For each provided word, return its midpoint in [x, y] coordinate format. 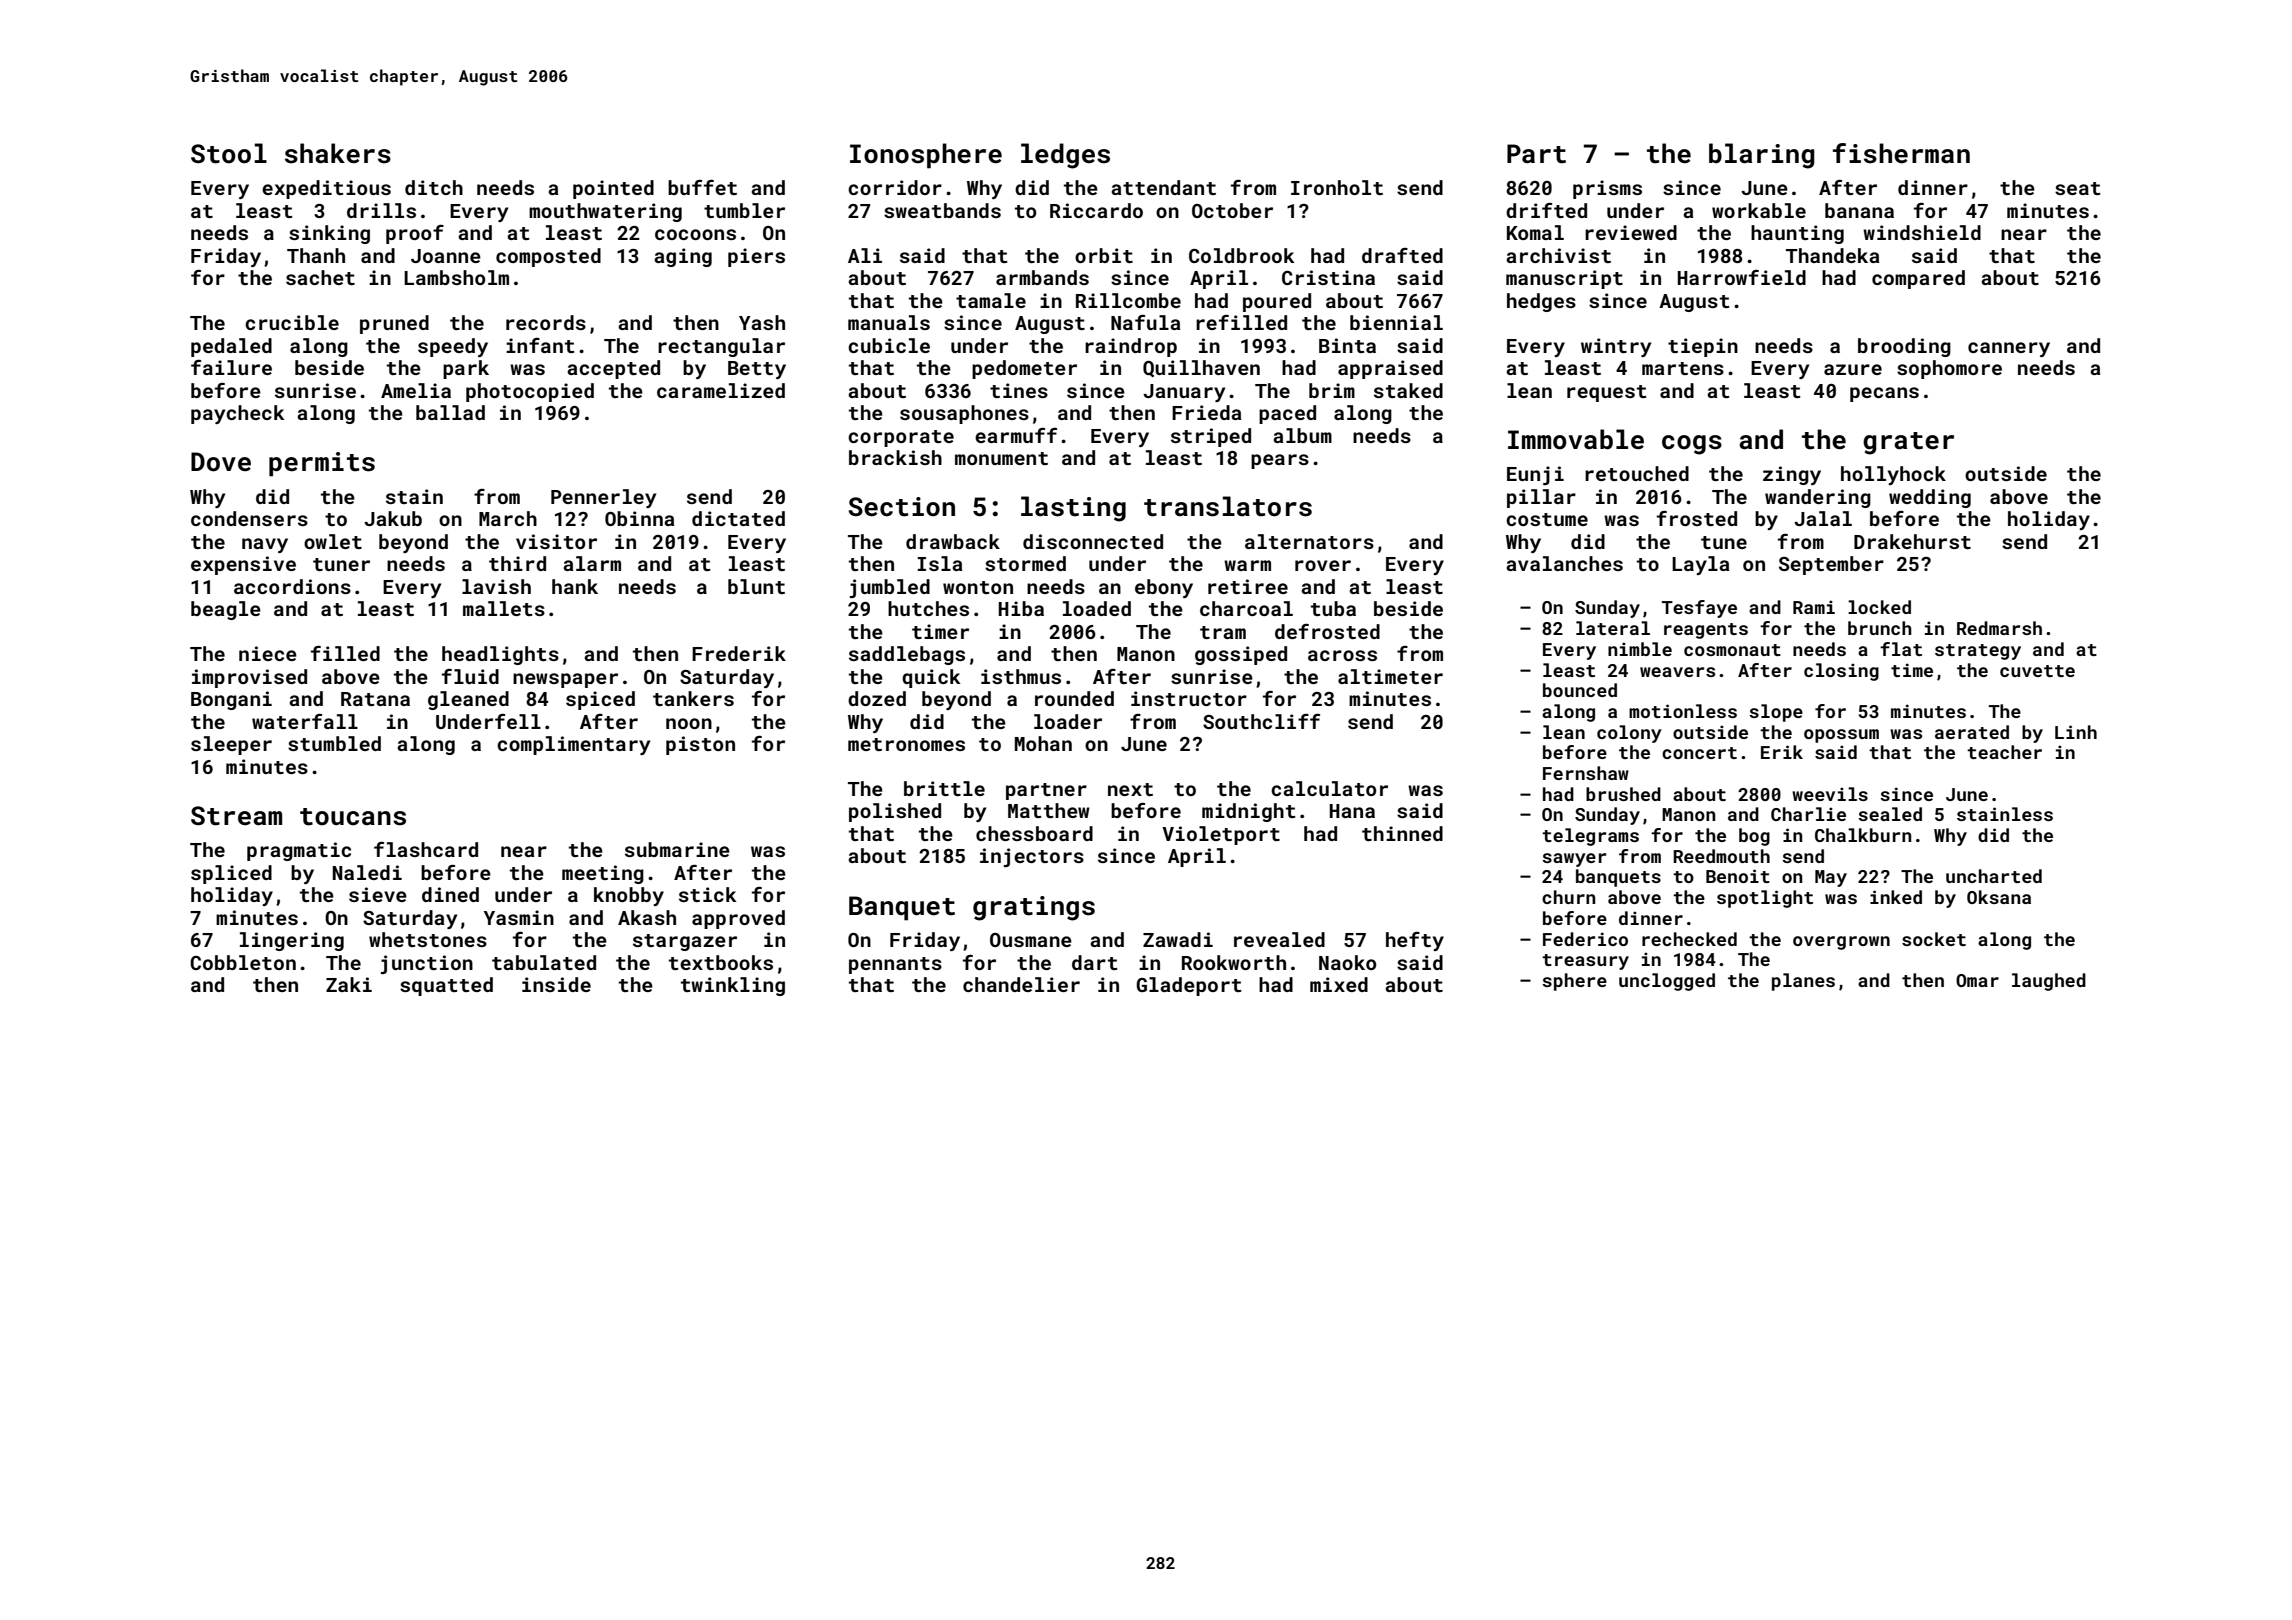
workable [1759, 210]
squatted [446, 986]
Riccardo [1096, 210]
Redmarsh [1999, 628]
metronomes [906, 744]
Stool [229, 153]
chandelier [1021, 984]
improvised [249, 678]
